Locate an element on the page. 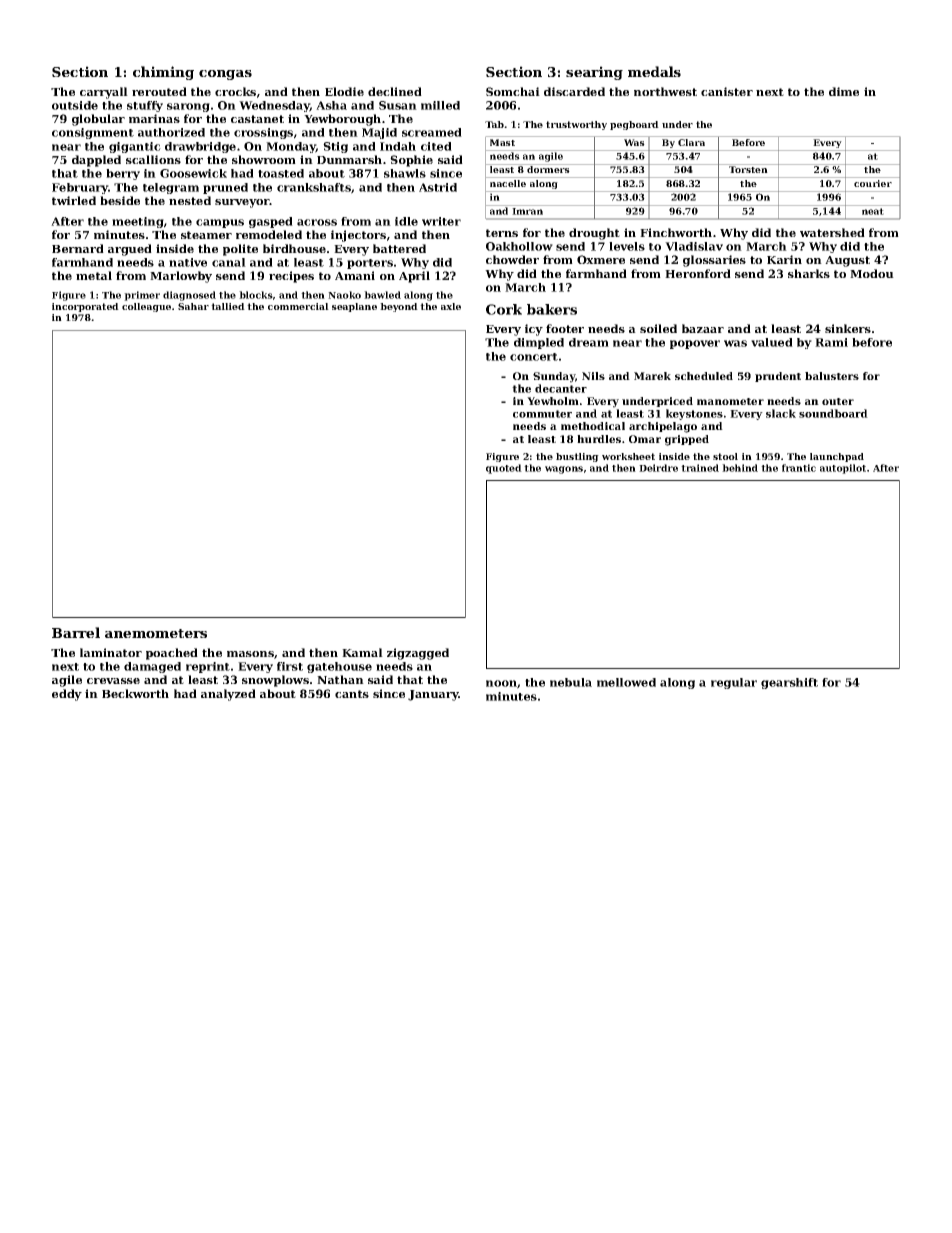 This image has width=952, height=1233. laminator is located at coordinates (111, 652).
